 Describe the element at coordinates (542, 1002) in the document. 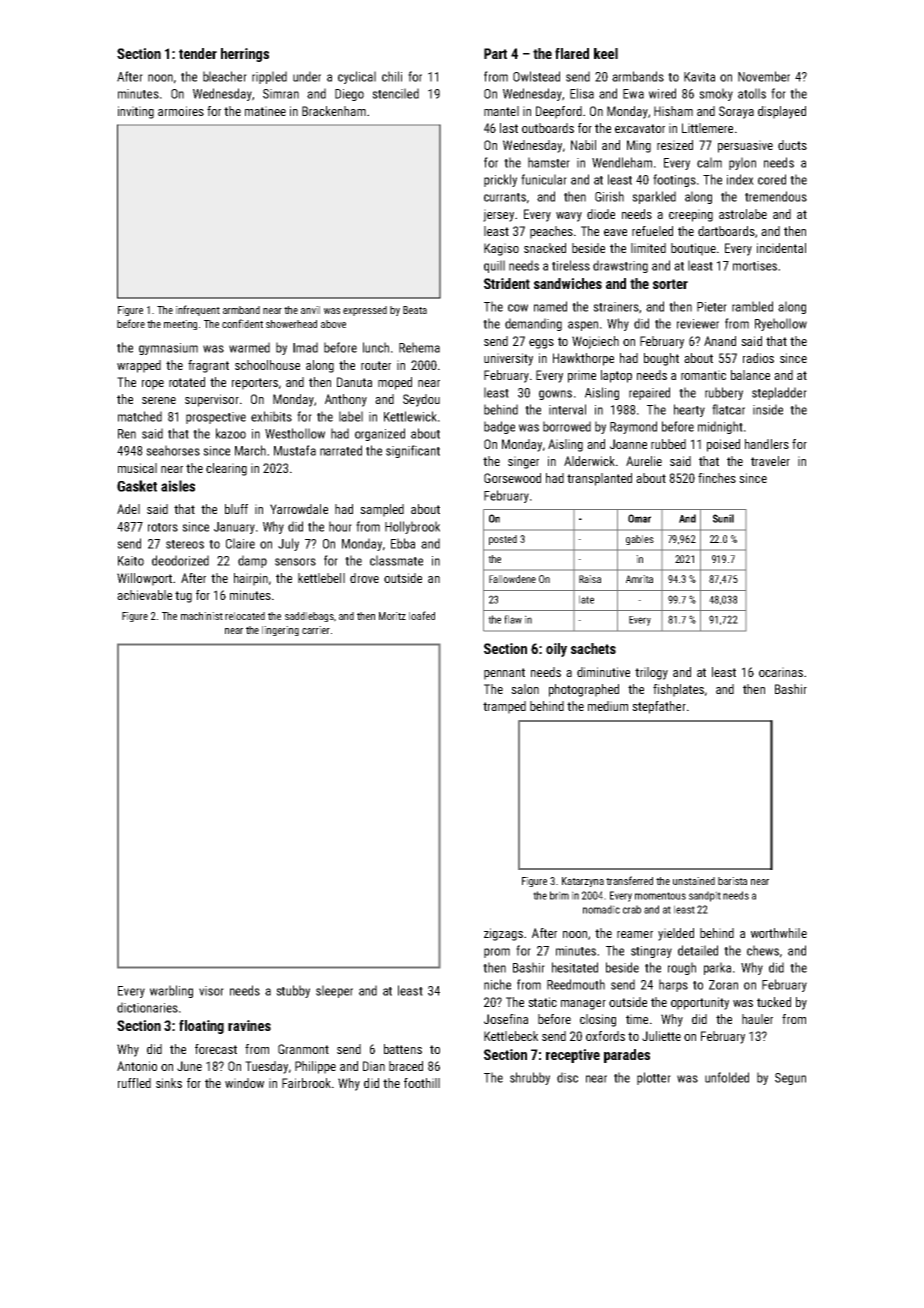

I see `static` at that location.
